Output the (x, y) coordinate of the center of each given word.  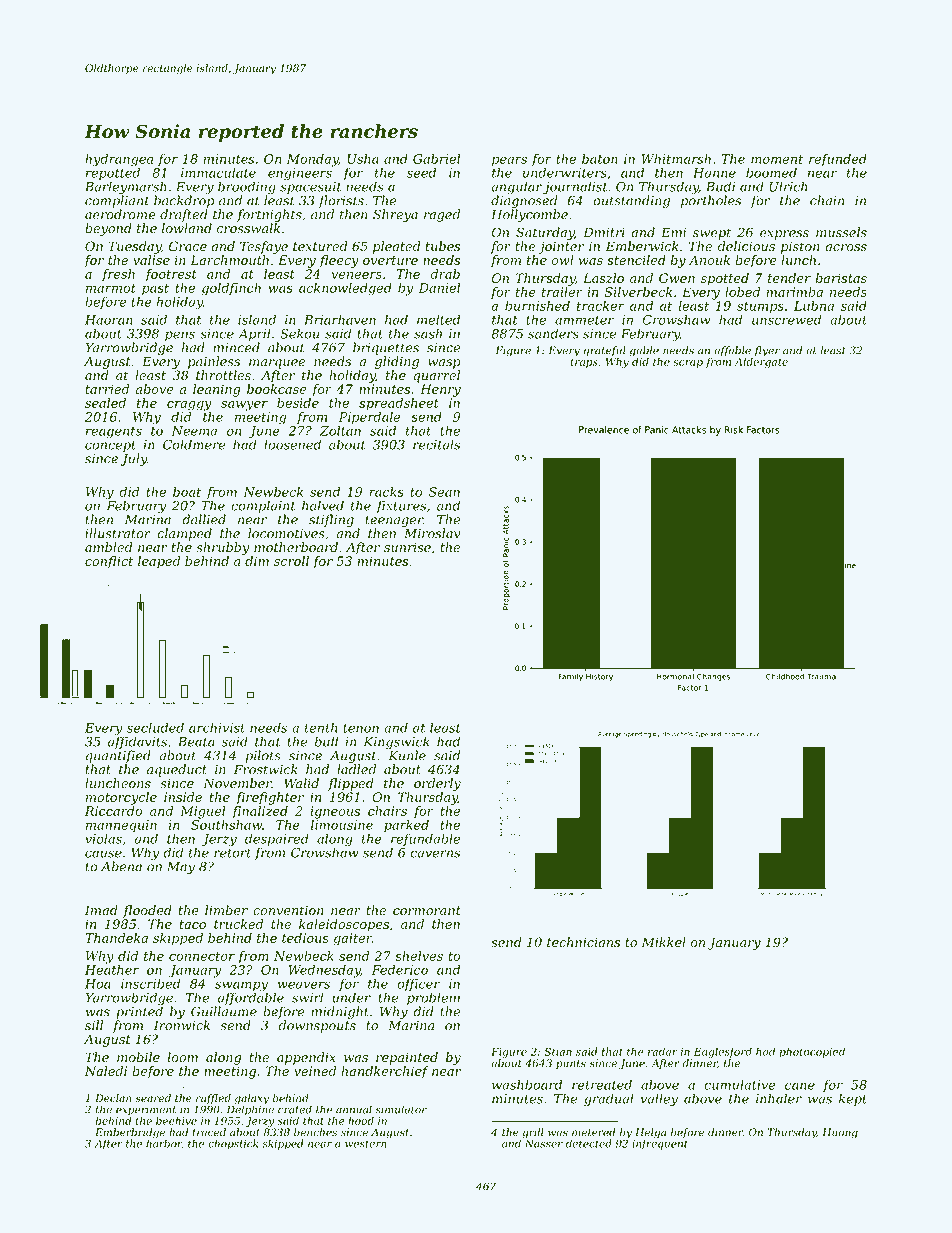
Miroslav (432, 533)
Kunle (407, 755)
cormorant (427, 911)
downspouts (317, 1026)
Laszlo (603, 278)
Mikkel (664, 942)
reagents (114, 433)
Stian (558, 1051)
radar (663, 1051)
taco (193, 924)
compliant (117, 201)
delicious (746, 246)
